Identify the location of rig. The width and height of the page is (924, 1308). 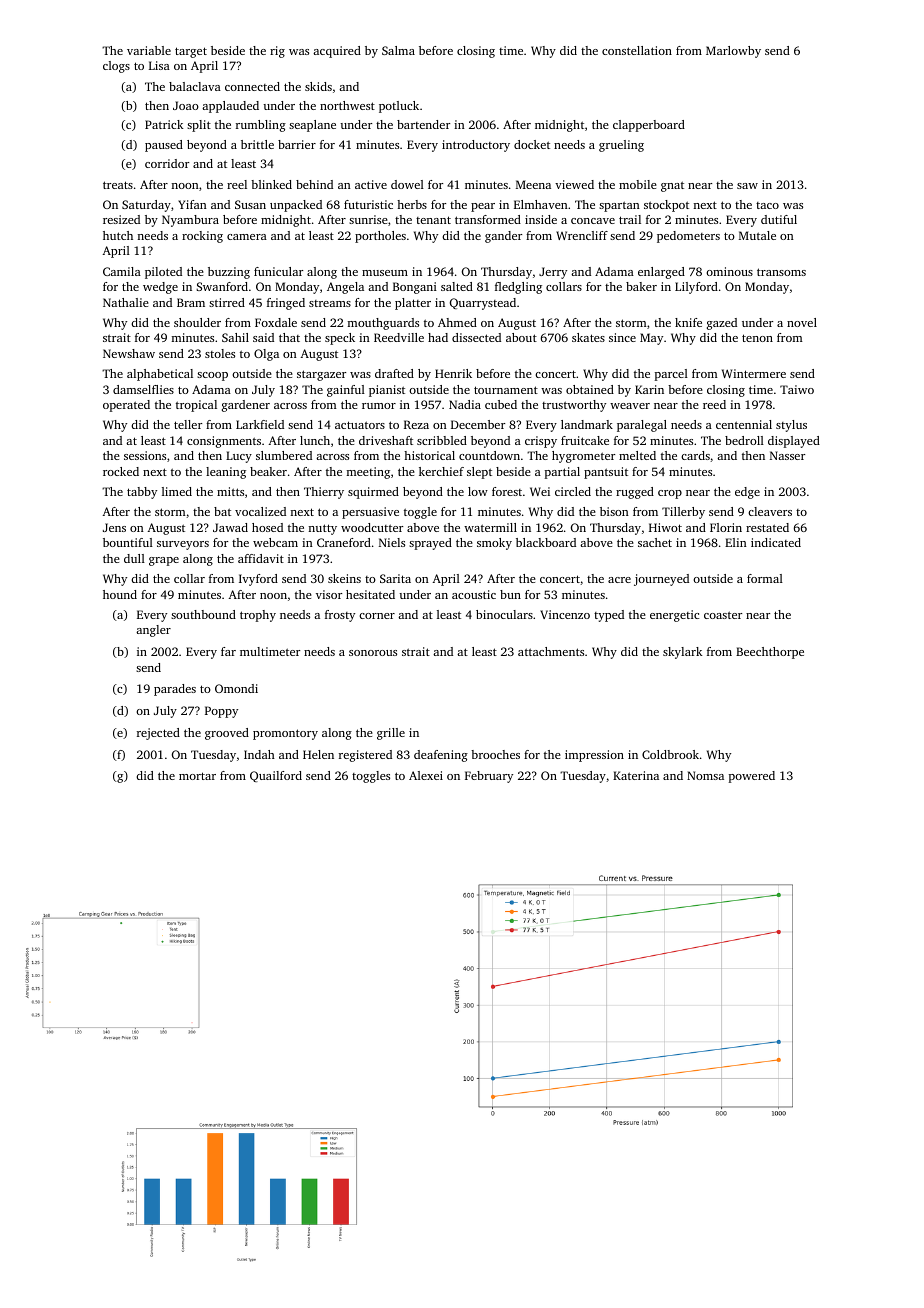
(277, 52).
